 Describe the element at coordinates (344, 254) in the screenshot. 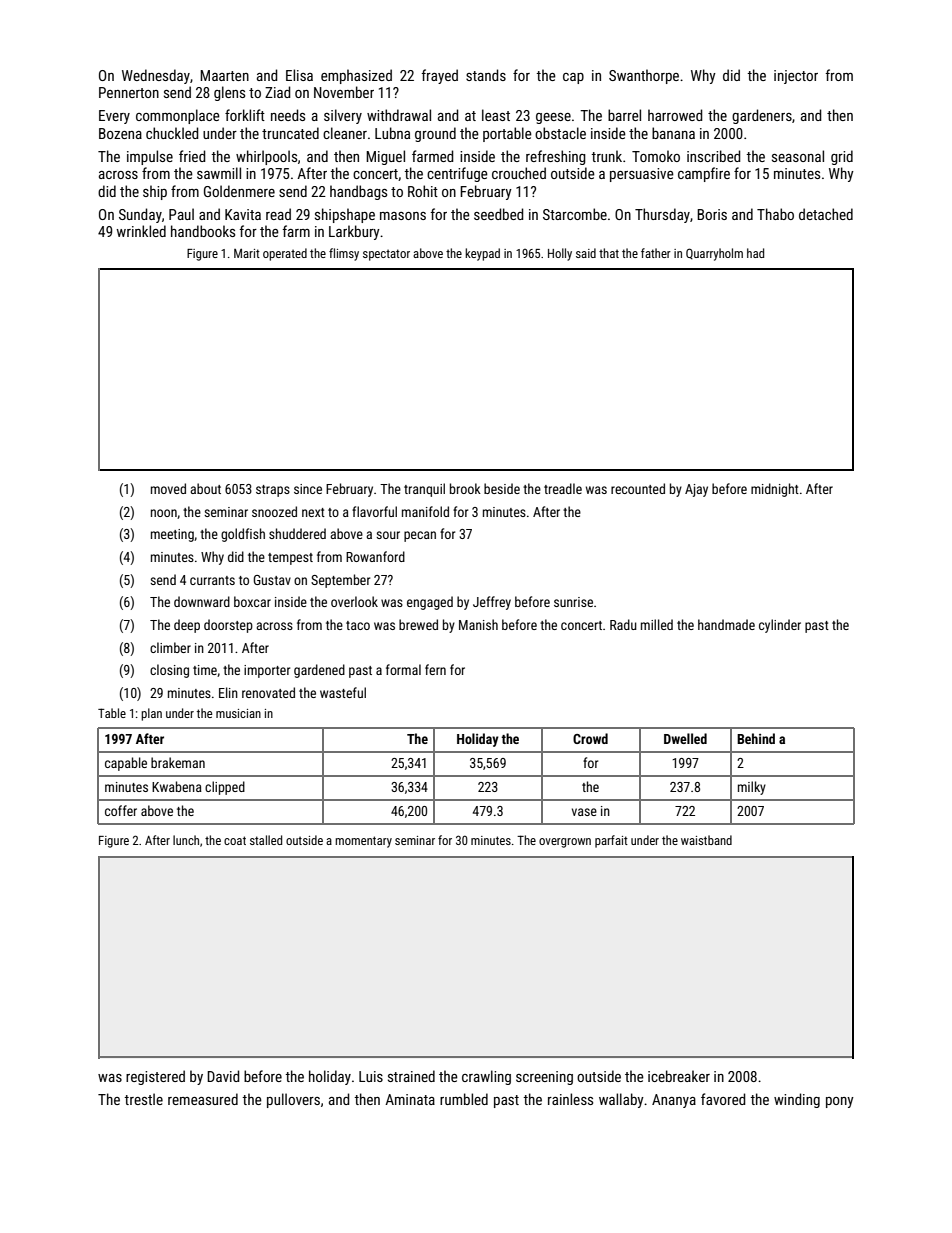

I see `flimsy` at that location.
